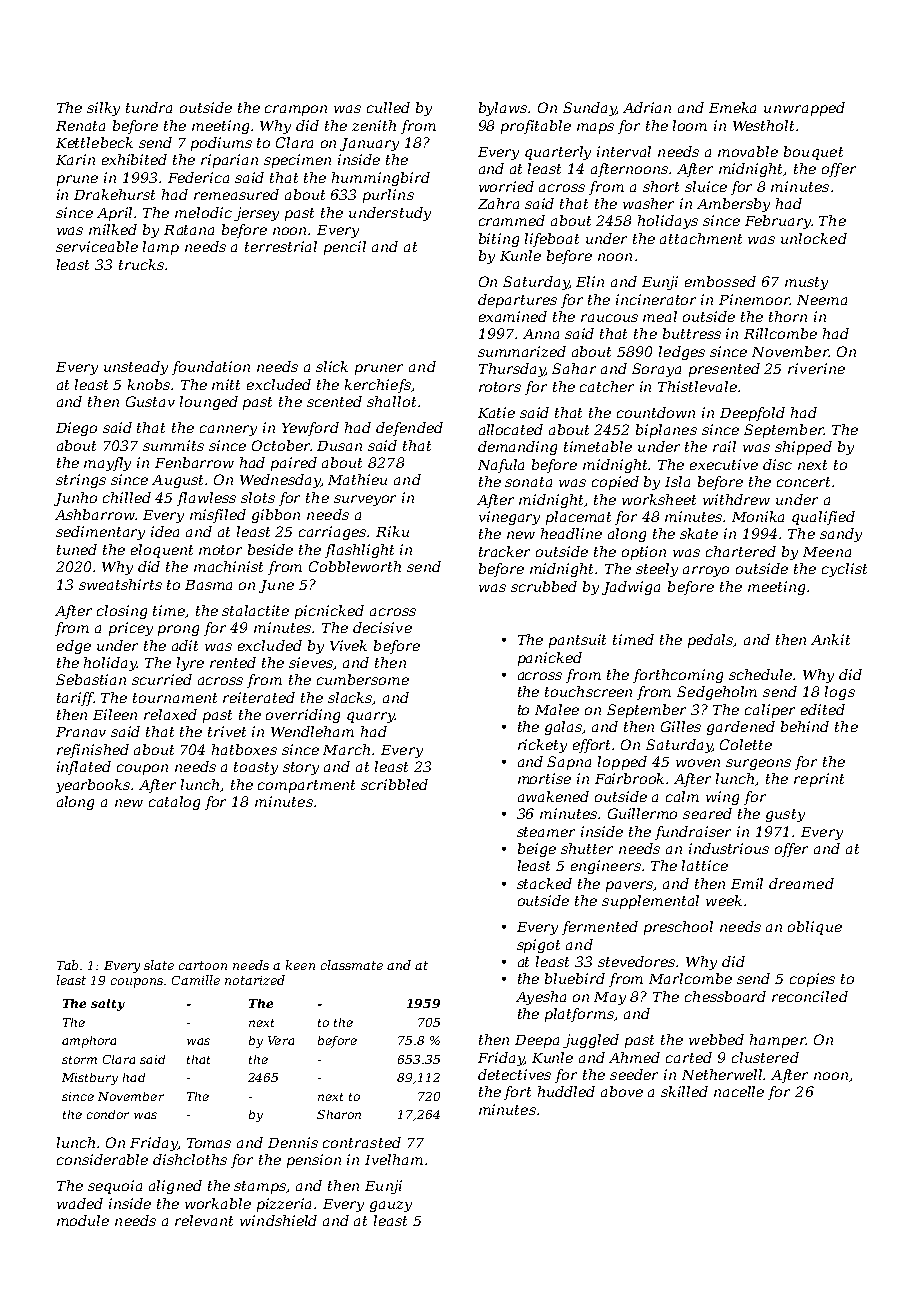 Image resolution: width=924 pixels, height=1308 pixels. What do you see at coordinates (296, 110) in the page?
I see `crampon` at bounding box center [296, 110].
